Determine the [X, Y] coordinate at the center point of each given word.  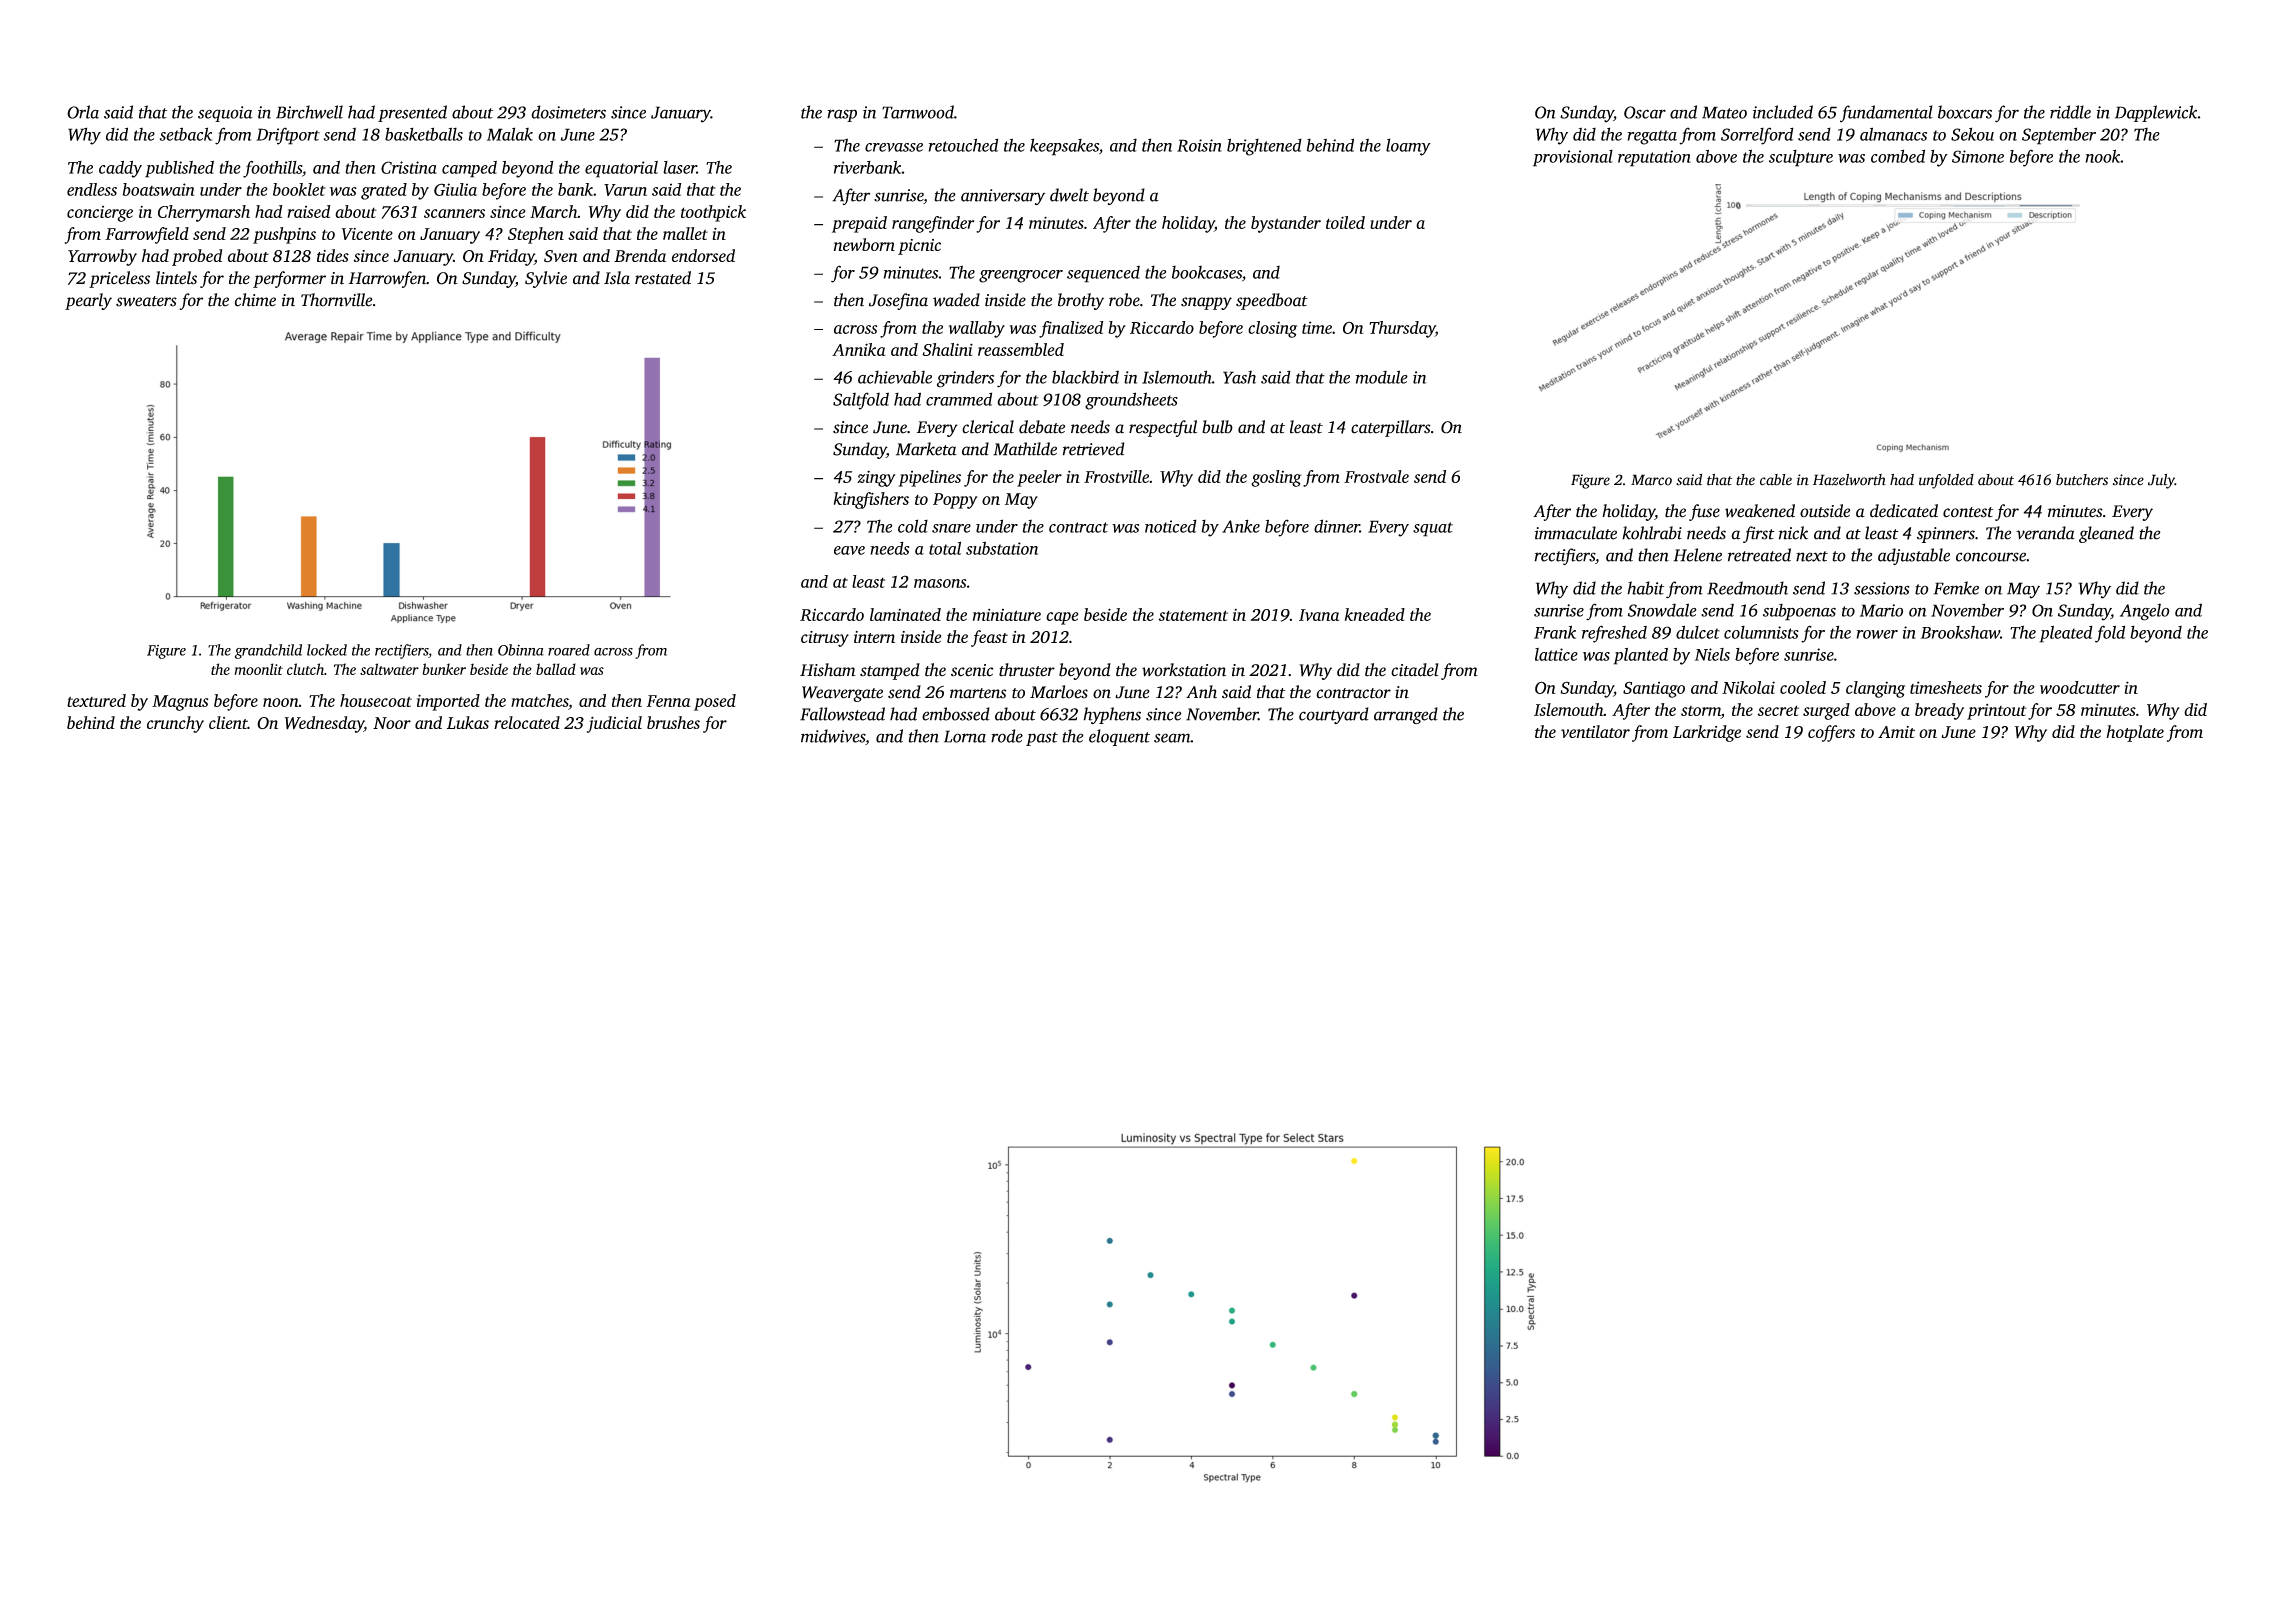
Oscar [1645, 112]
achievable [895, 377]
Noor [392, 723]
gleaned [2106, 534]
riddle [2070, 112]
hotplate [2135, 733]
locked [327, 650]
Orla [83, 112]
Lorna [965, 736]
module [1382, 377]
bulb [1217, 427]
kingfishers [871, 500]
